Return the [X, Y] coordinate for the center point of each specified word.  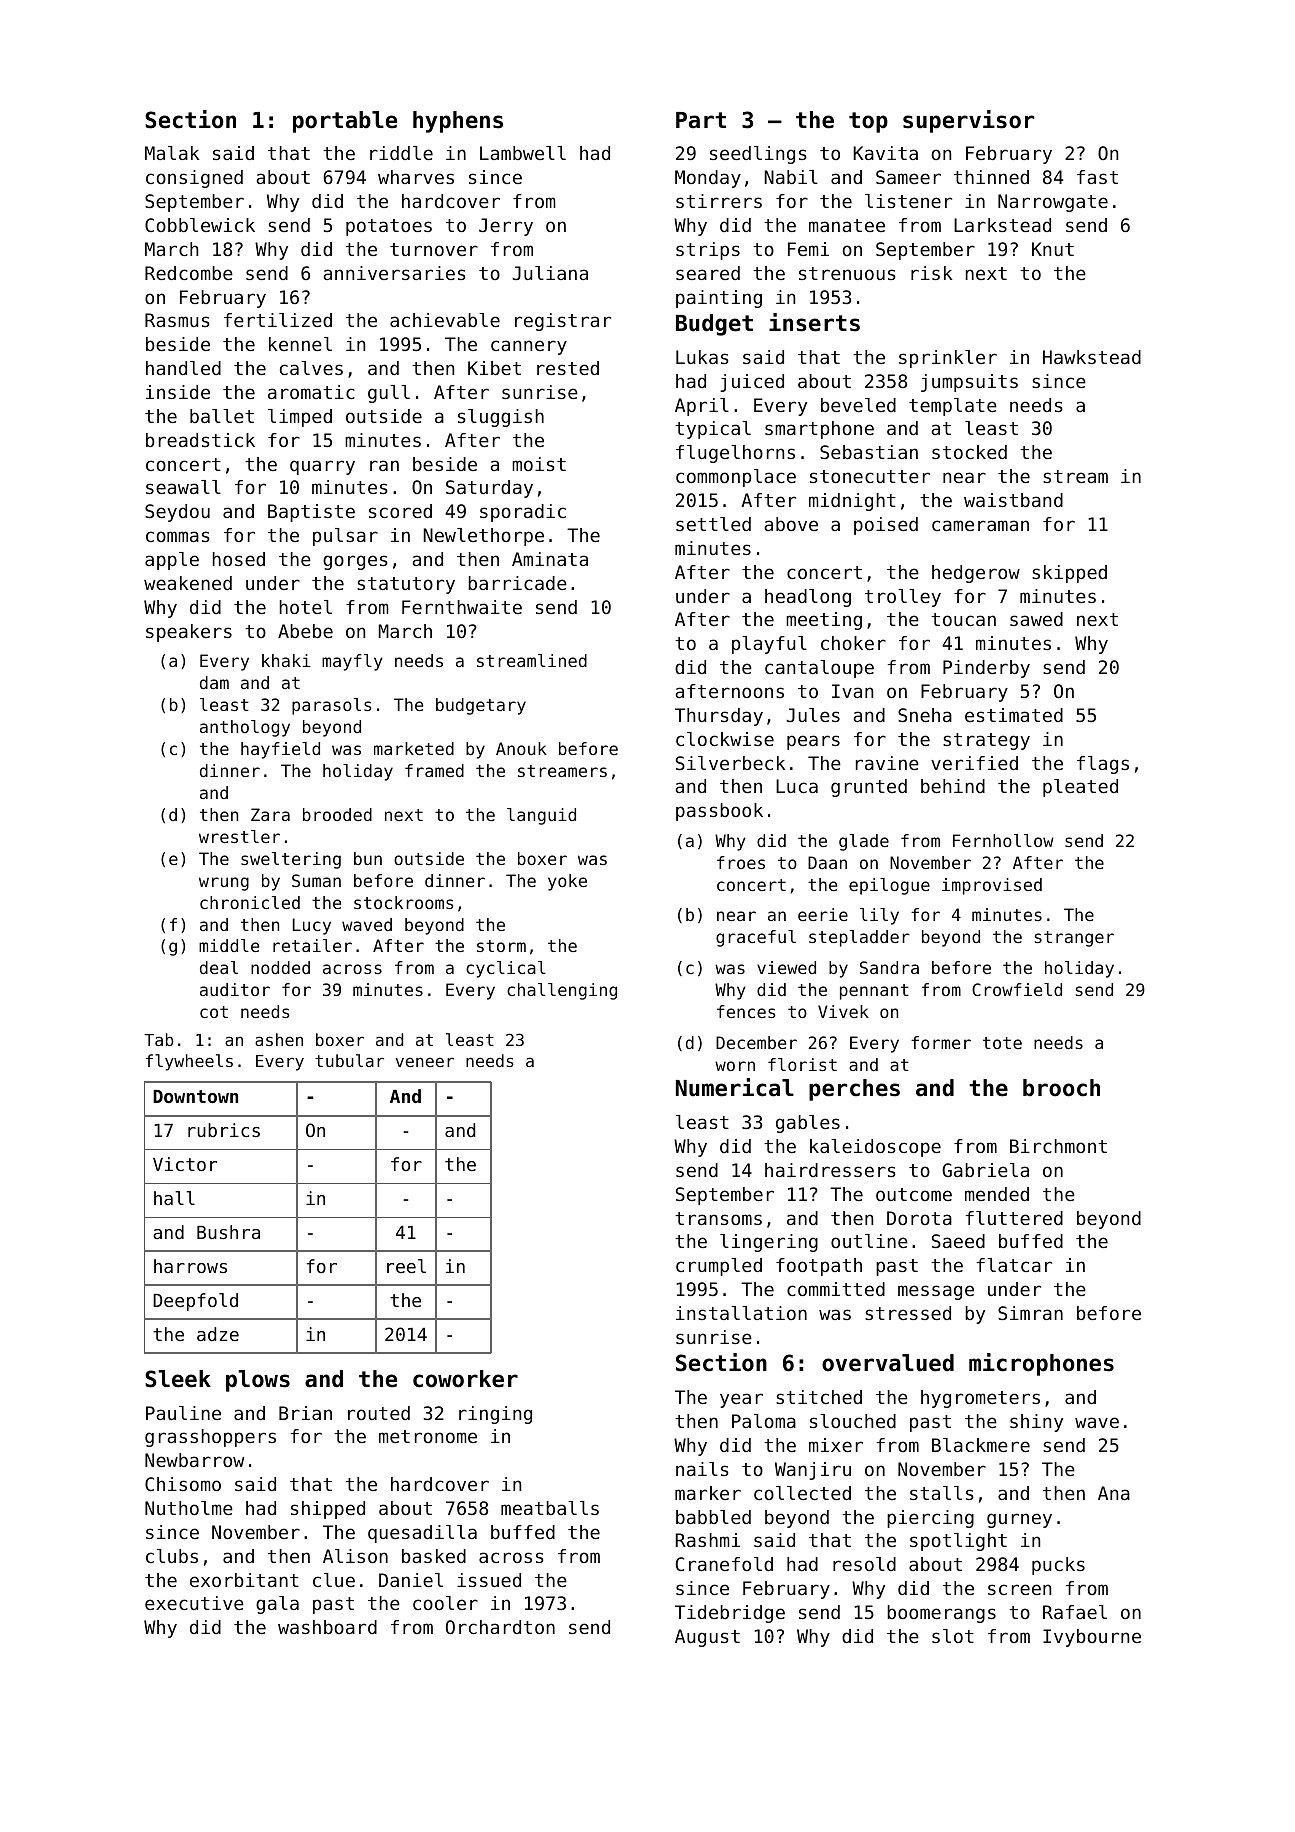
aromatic [311, 392]
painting [719, 299]
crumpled [719, 1267]
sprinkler [948, 359]
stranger [1074, 939]
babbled [713, 1517]
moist [539, 464]
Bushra [228, 1232]
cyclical [506, 969]
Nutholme [189, 1508]
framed [434, 770]
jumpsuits [969, 383]
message [936, 1292]
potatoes [389, 227]
